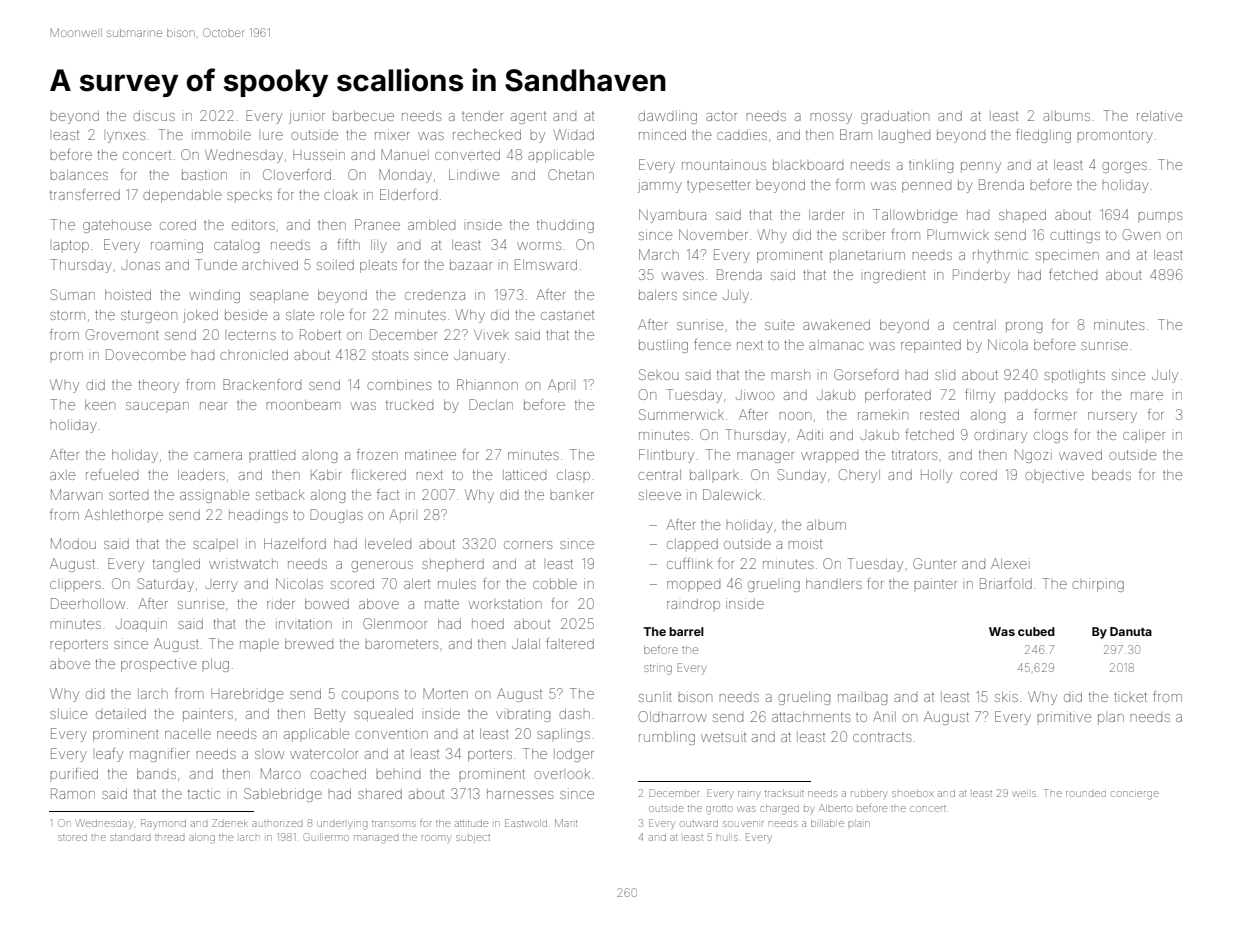  I want to click on concierge, so click(1135, 795).
